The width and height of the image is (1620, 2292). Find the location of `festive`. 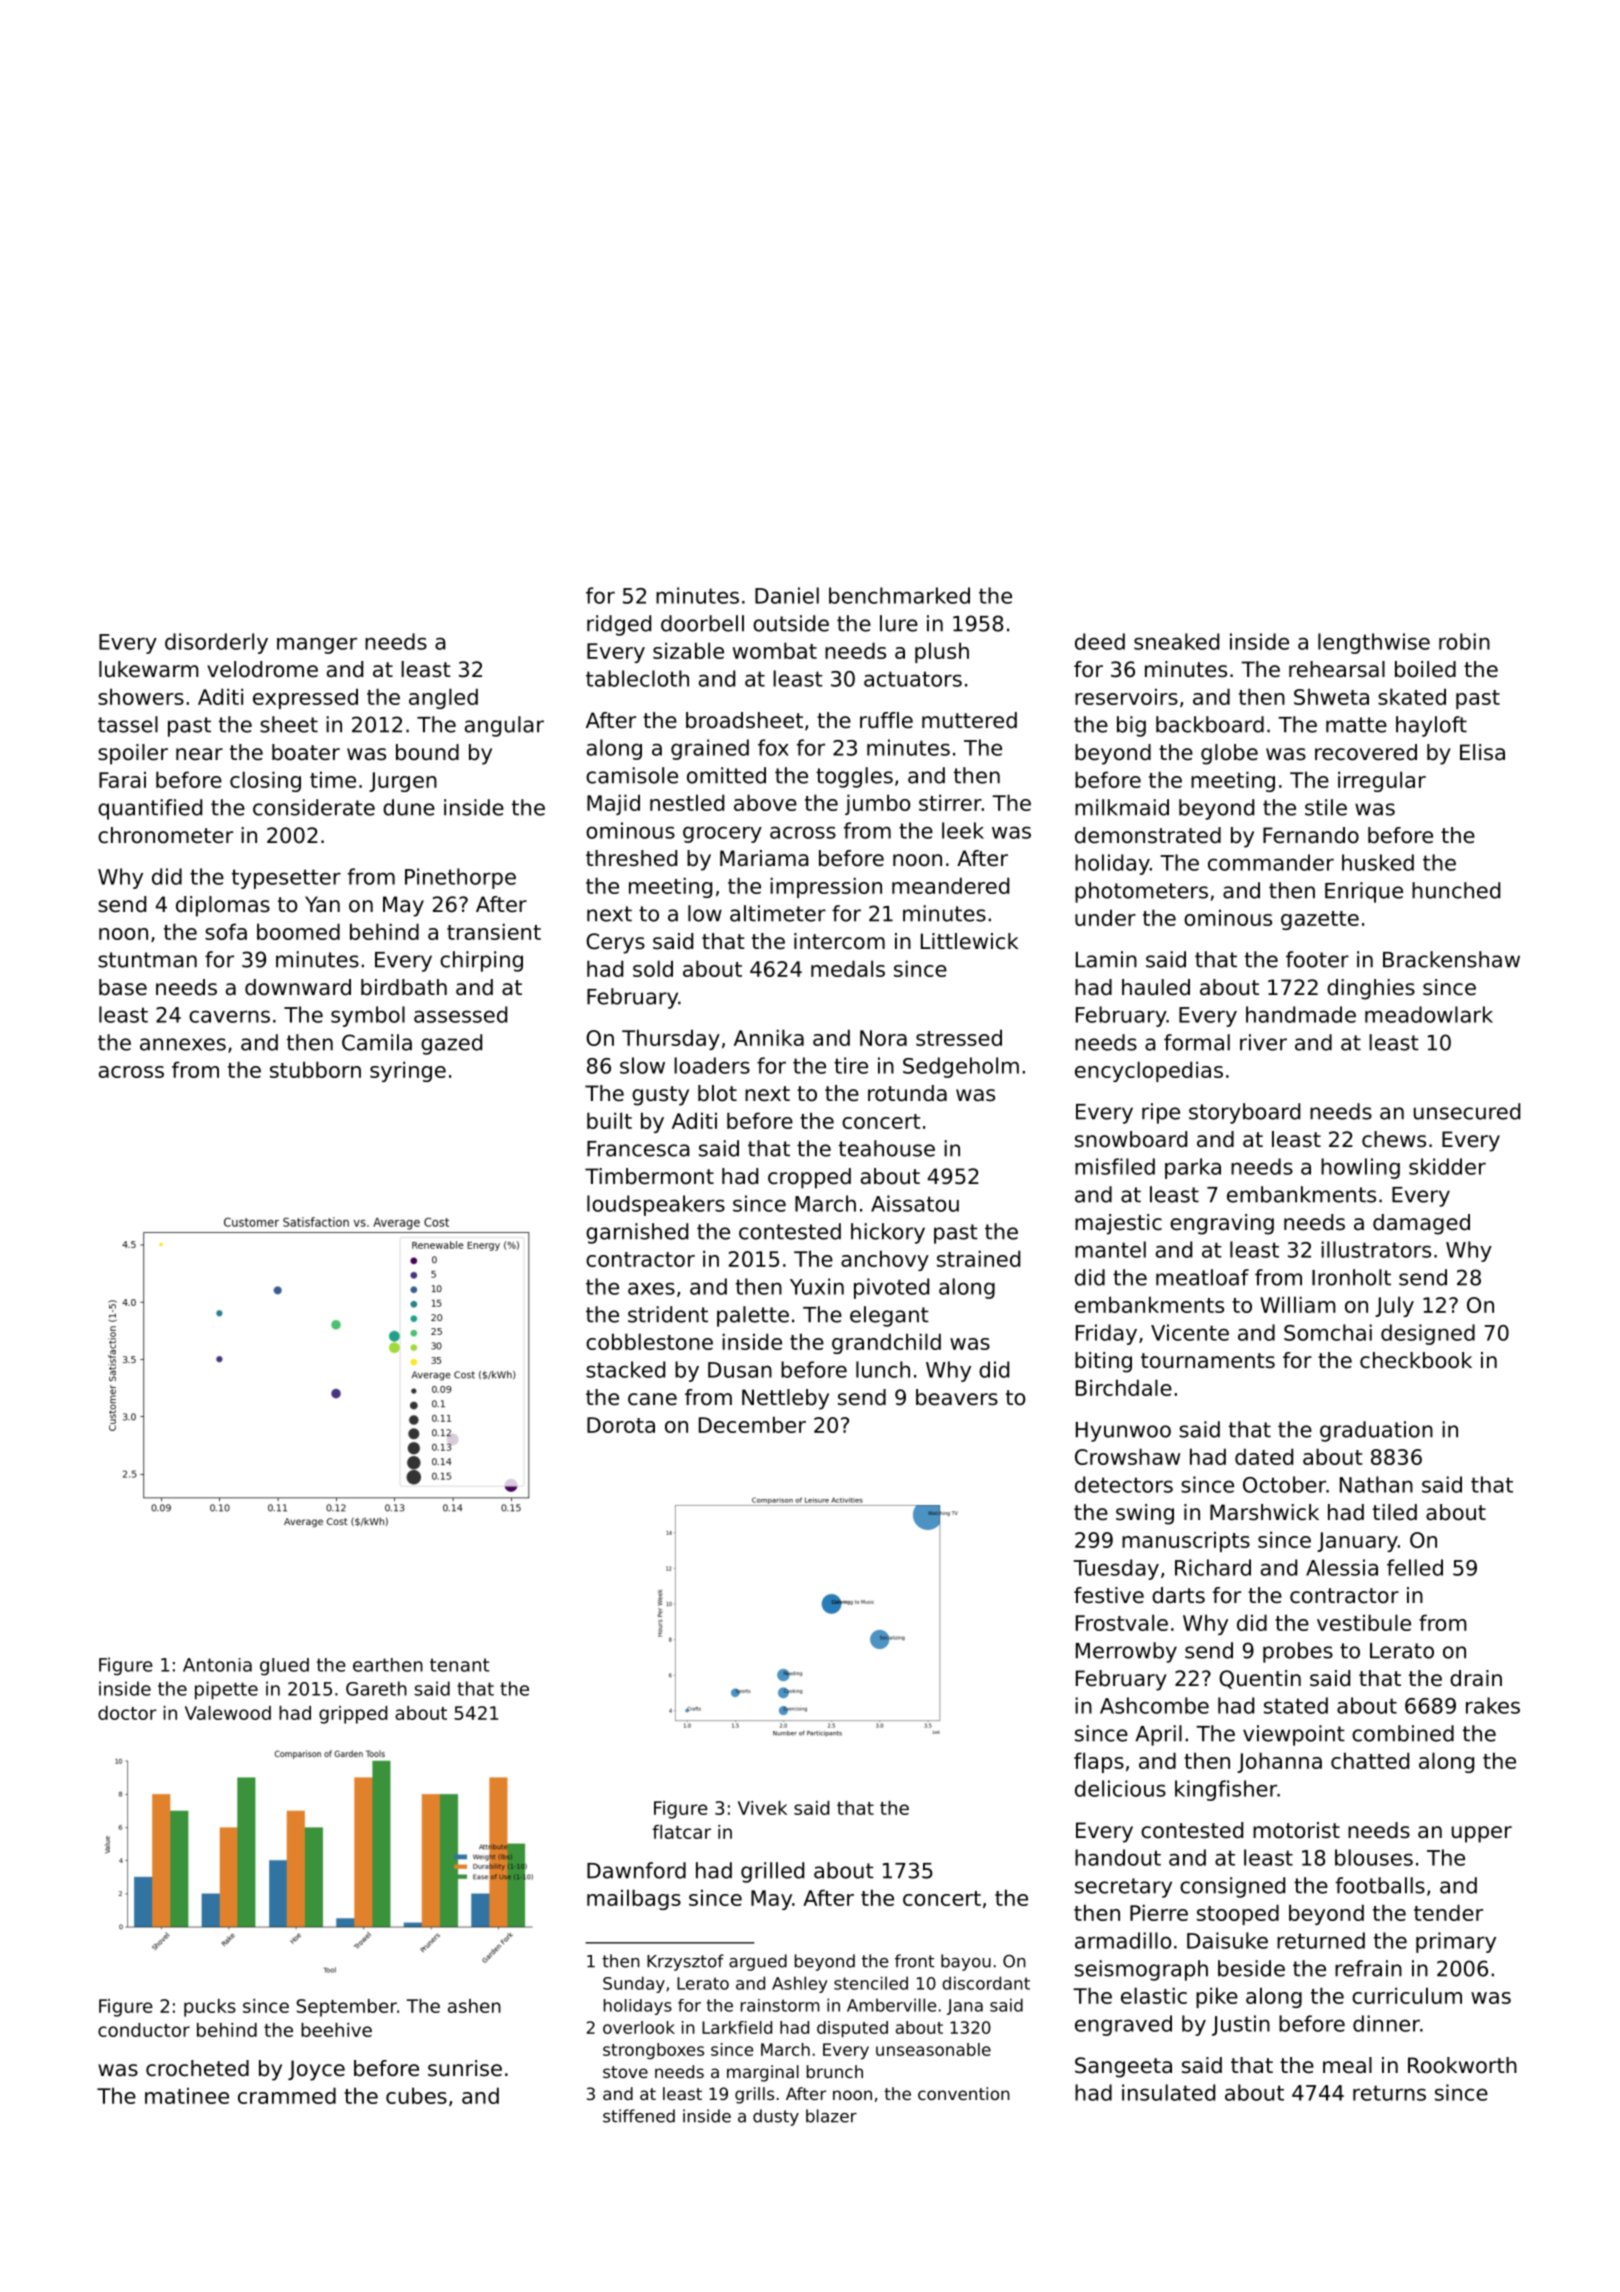

festive is located at coordinates (1109, 1595).
